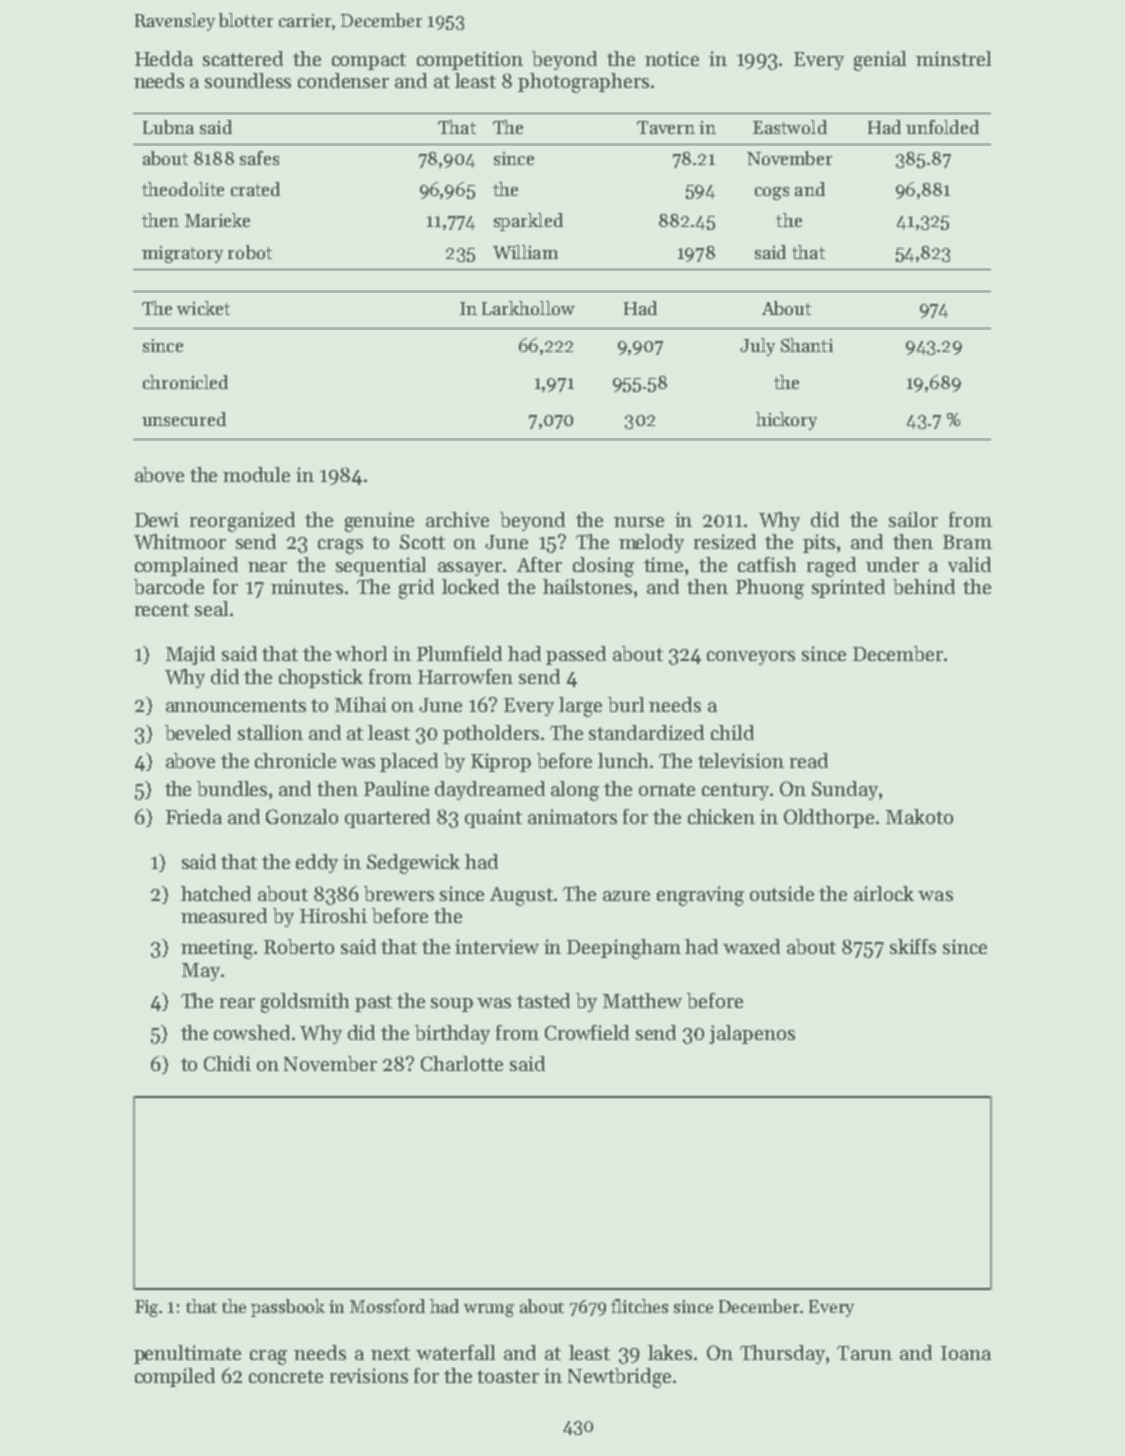  Describe the element at coordinates (528, 308) in the document. I see `Larkhollow` at that location.
